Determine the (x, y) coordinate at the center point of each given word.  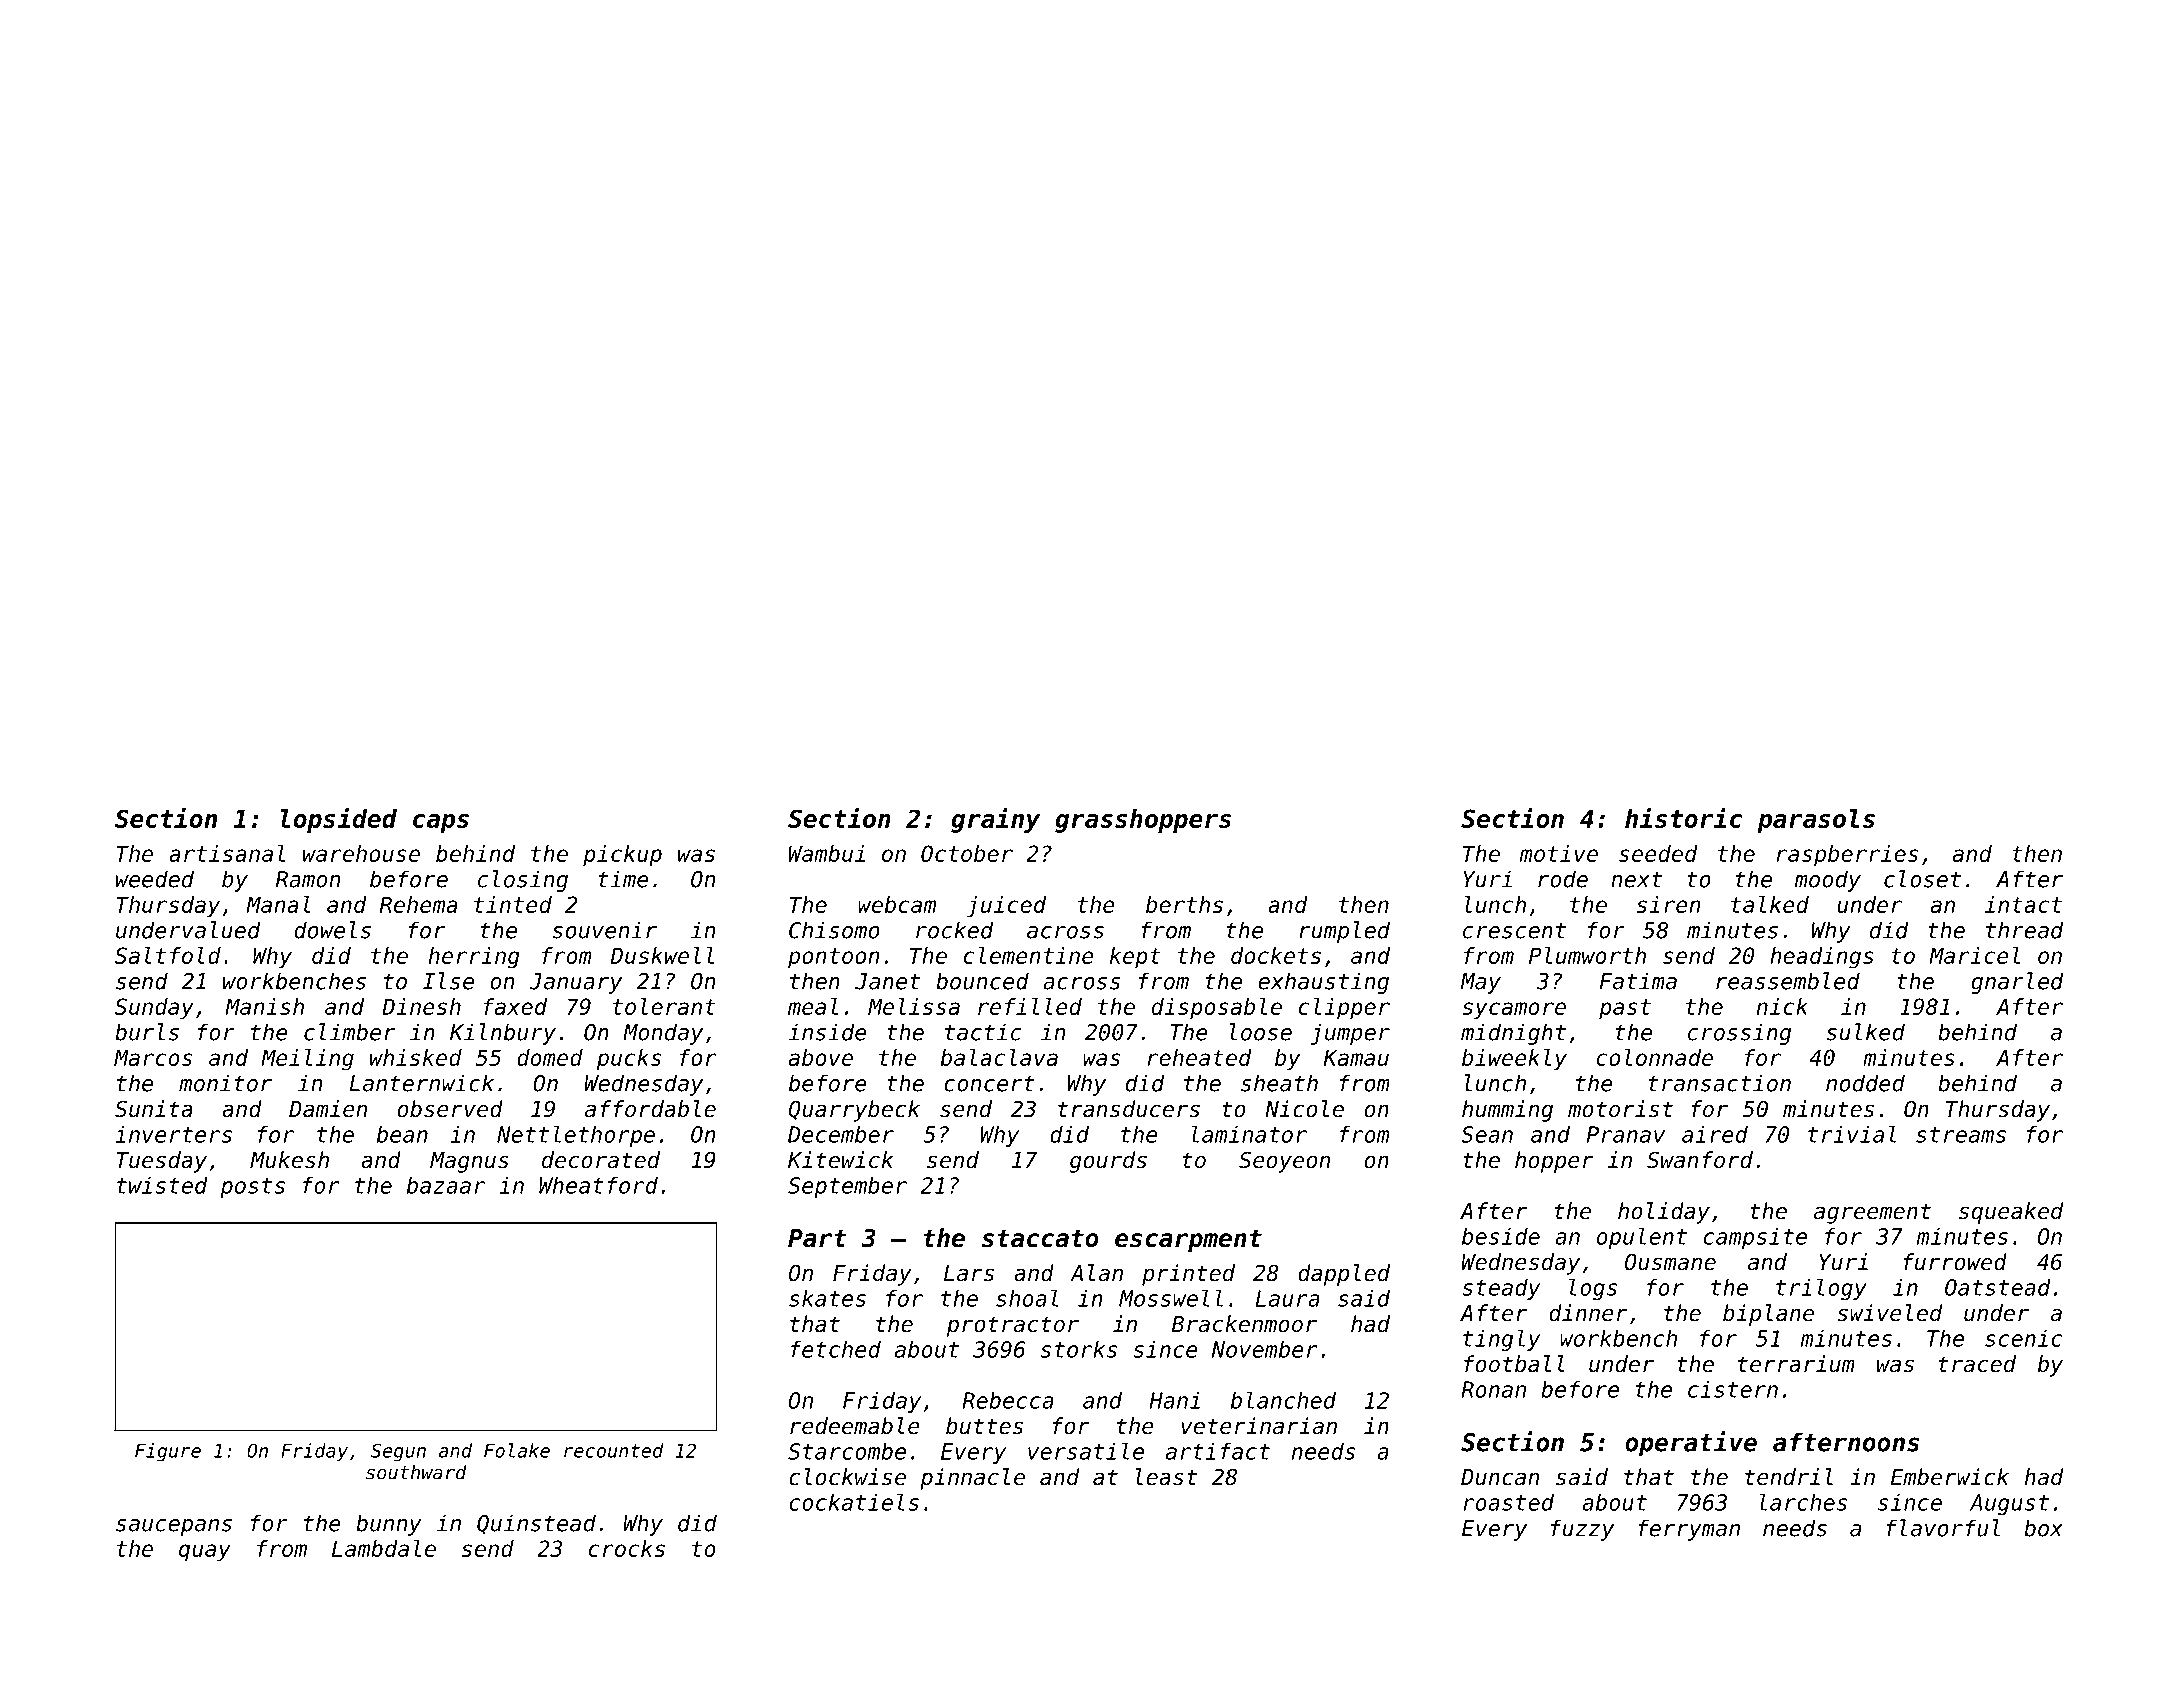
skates (827, 1298)
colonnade (1654, 1057)
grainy (995, 820)
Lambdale (384, 1548)
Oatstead (1998, 1287)
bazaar (446, 1185)
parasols (1816, 821)
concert (989, 1084)
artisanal (227, 853)
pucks (629, 1060)
